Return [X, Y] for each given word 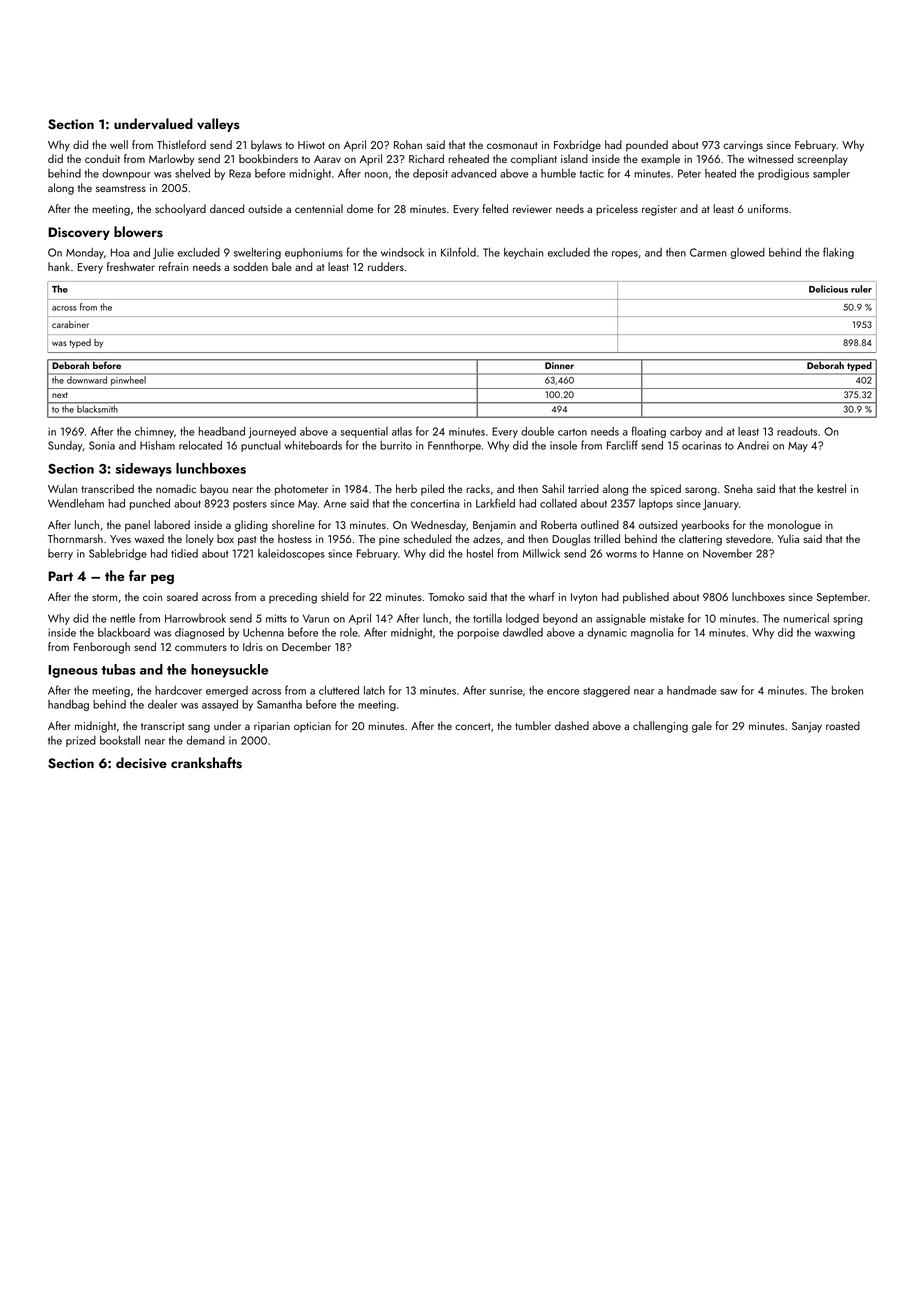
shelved [192, 173]
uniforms [768, 208]
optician [312, 727]
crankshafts [206, 763]
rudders [386, 266]
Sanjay [807, 727]
